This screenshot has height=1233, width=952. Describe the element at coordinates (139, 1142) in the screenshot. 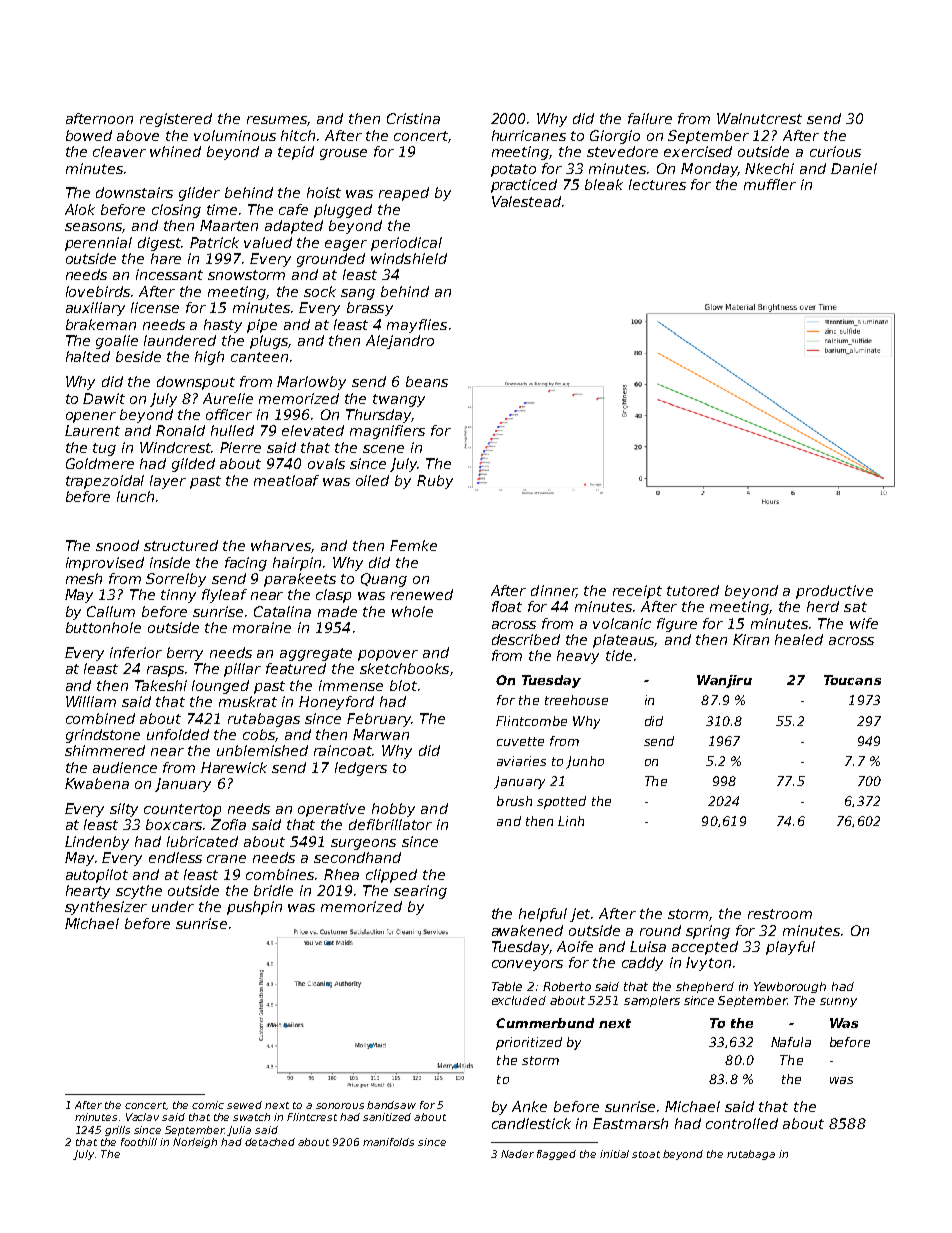

I see `foothill` at that location.
